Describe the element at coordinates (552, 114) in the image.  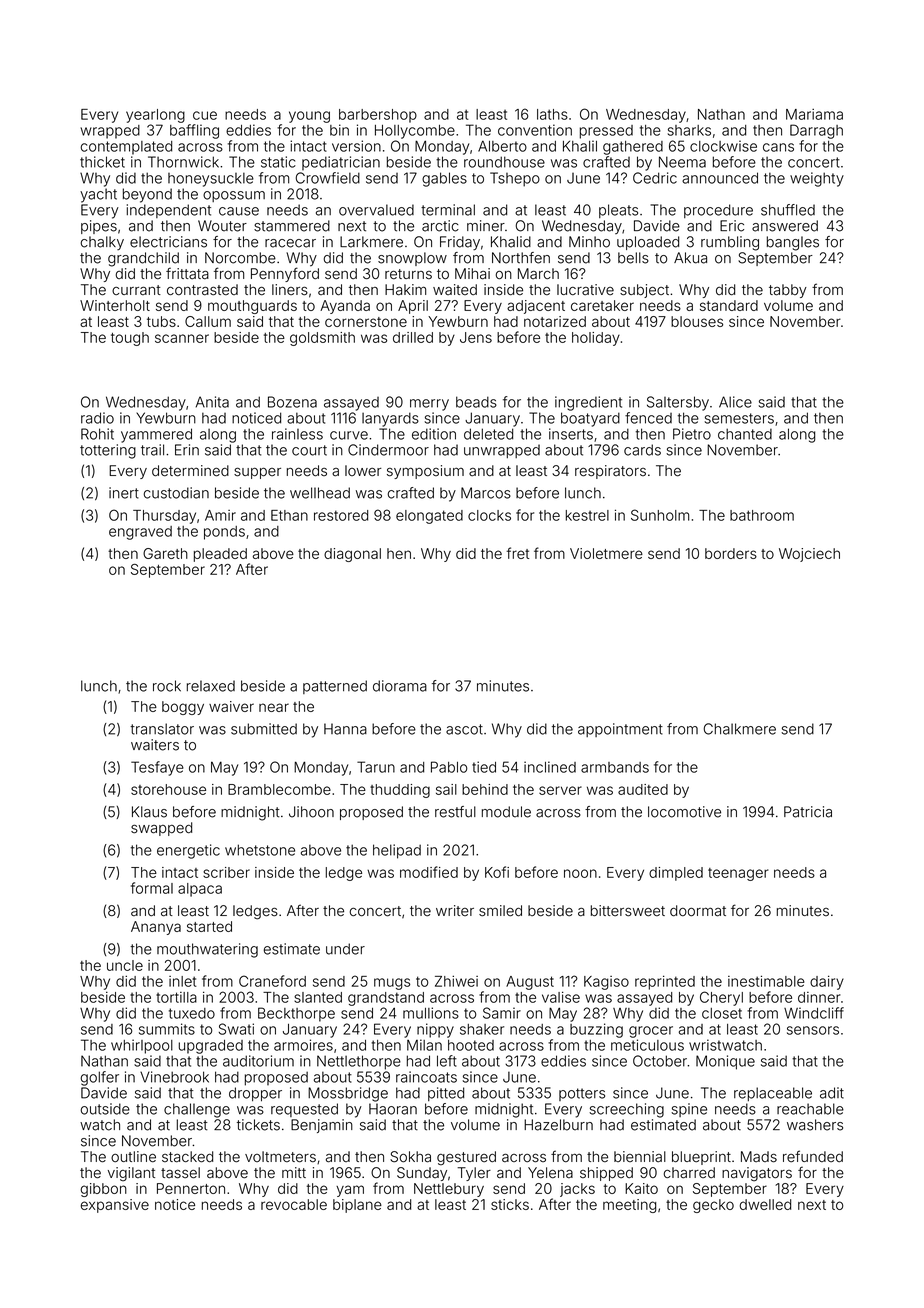
I see `laths` at that location.
